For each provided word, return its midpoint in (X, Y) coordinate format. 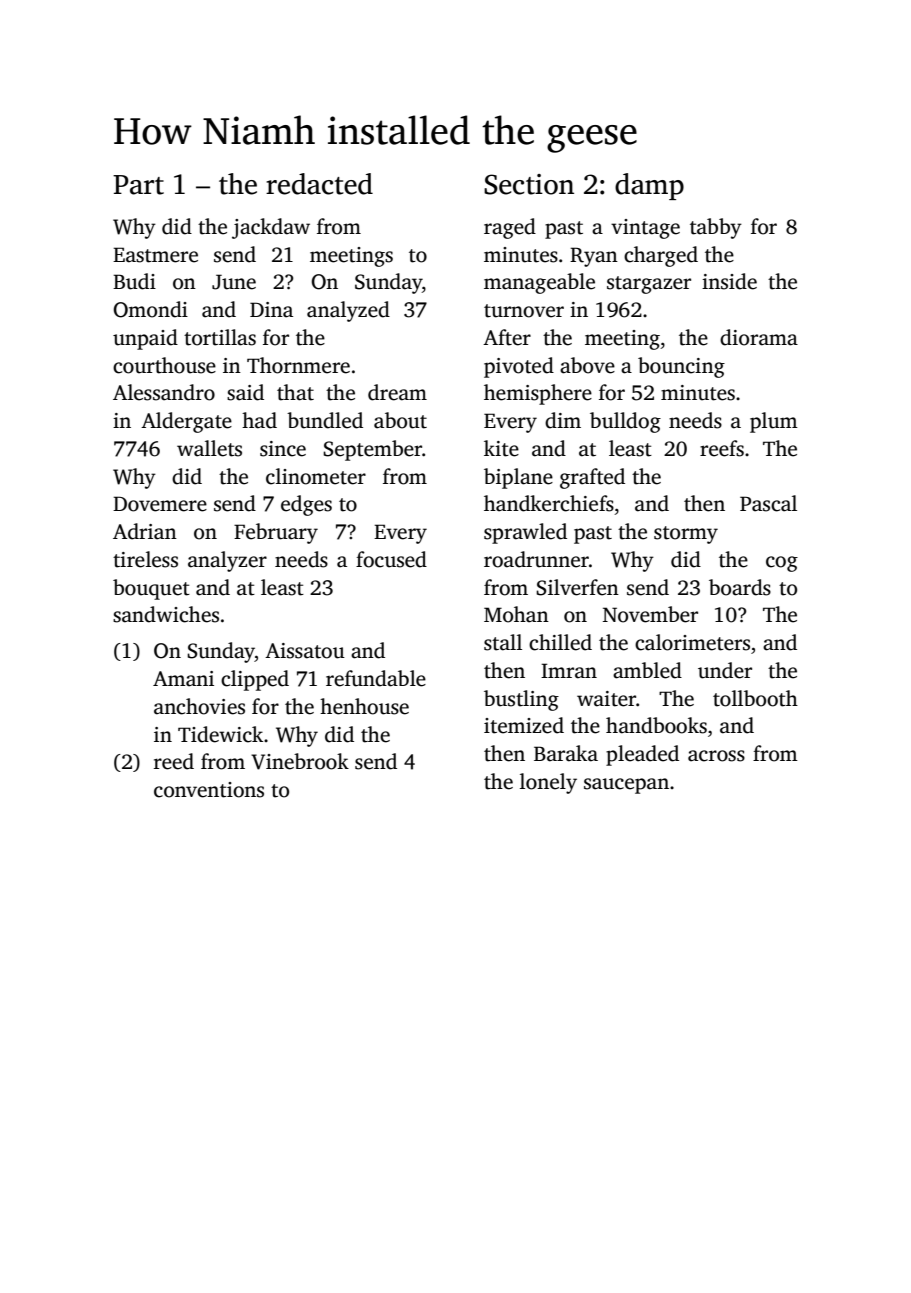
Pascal (768, 503)
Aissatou (305, 651)
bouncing (681, 367)
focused (391, 559)
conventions (209, 790)
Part (138, 185)
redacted (319, 184)
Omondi (150, 309)
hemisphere (538, 394)
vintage (645, 229)
